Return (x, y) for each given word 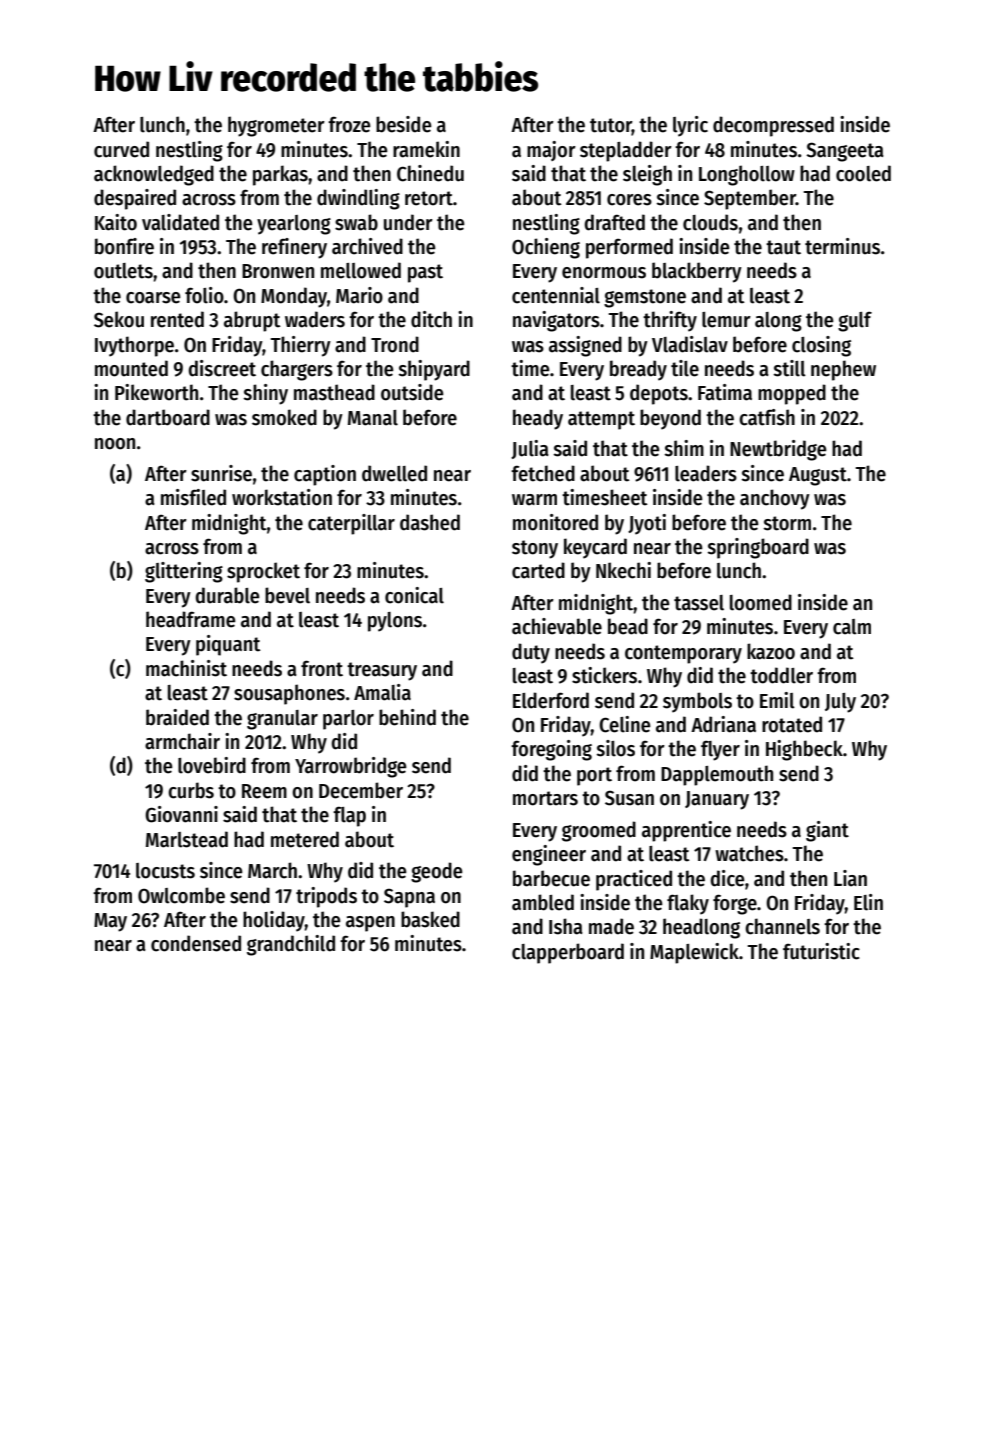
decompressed (773, 126)
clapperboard (568, 953)
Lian (850, 878)
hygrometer (276, 126)
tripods (326, 897)
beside (404, 124)
